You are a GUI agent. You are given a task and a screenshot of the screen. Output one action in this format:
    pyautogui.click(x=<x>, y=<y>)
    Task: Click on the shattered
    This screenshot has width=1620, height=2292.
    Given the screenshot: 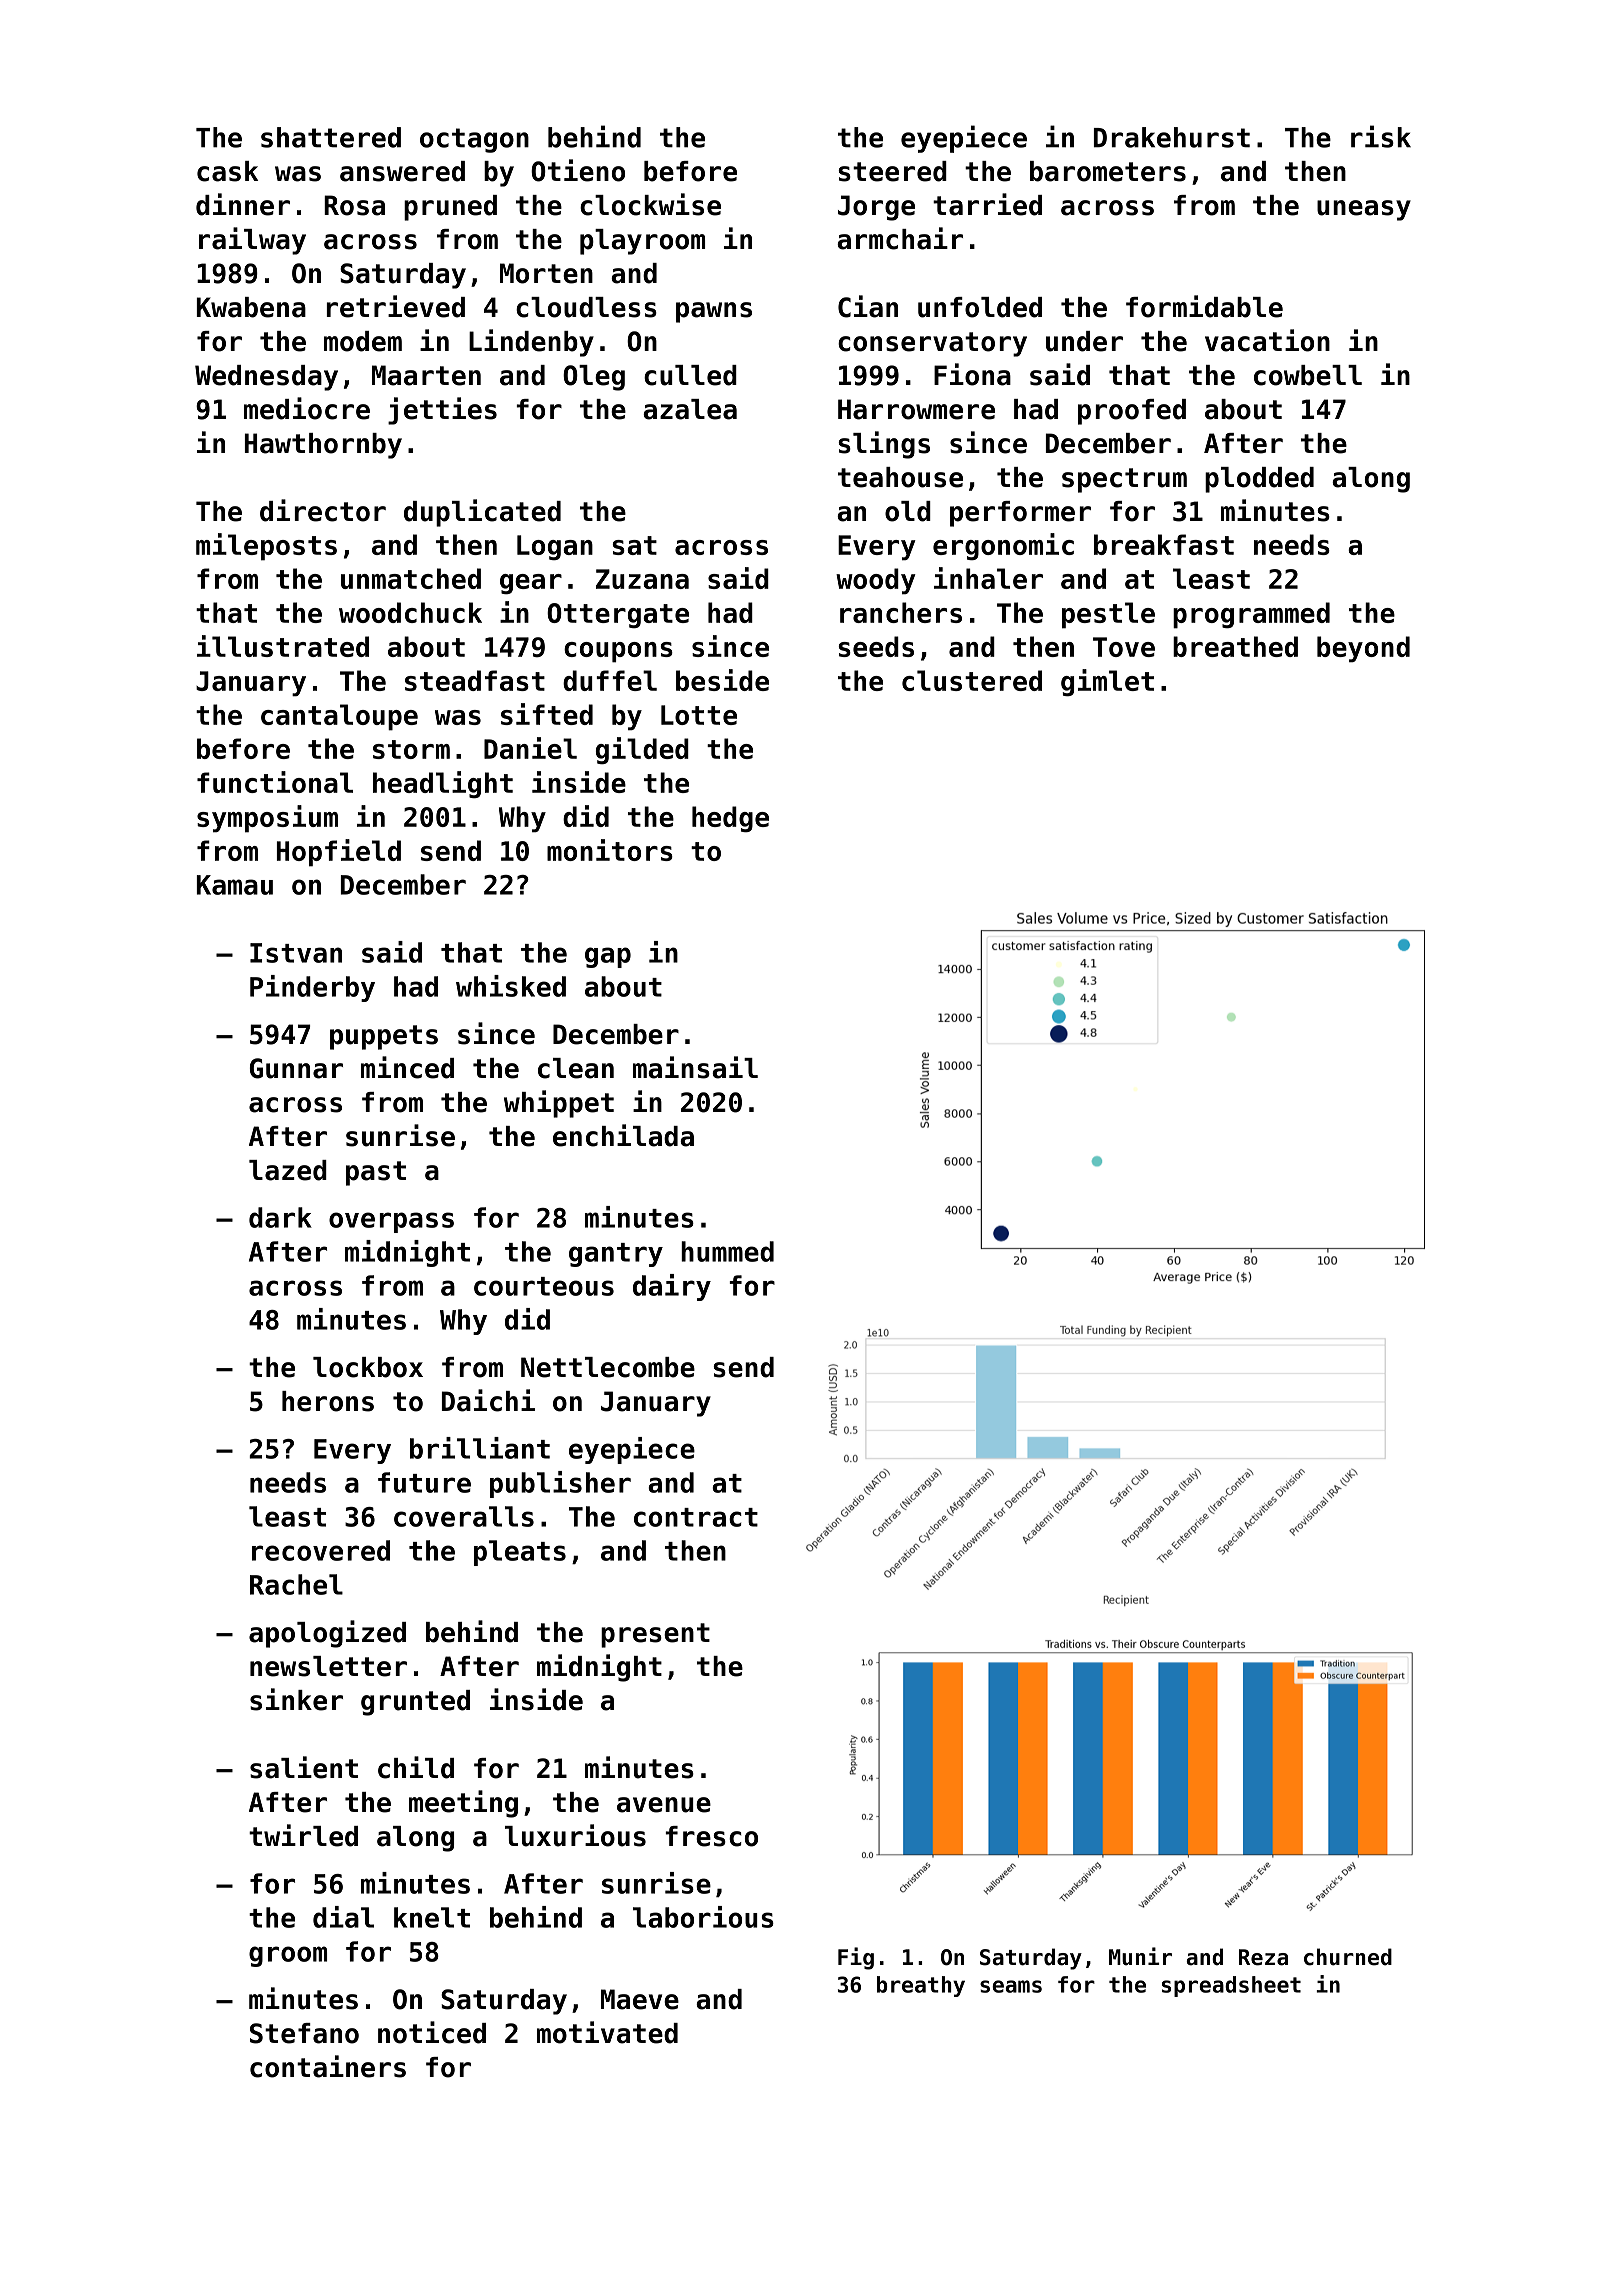 What is the action you would take?
    pyautogui.click(x=331, y=137)
